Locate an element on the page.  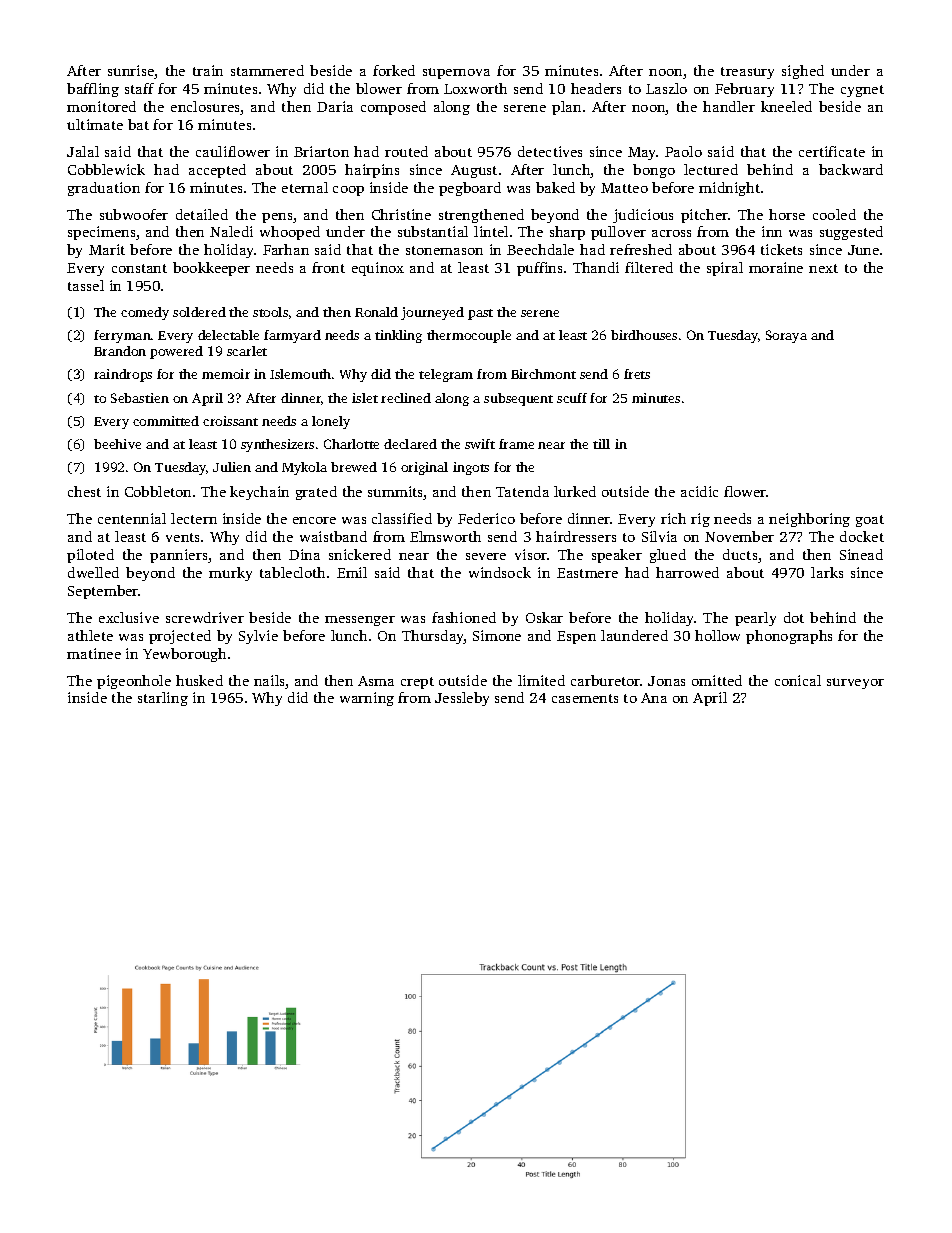
neighboring is located at coordinates (809, 520).
